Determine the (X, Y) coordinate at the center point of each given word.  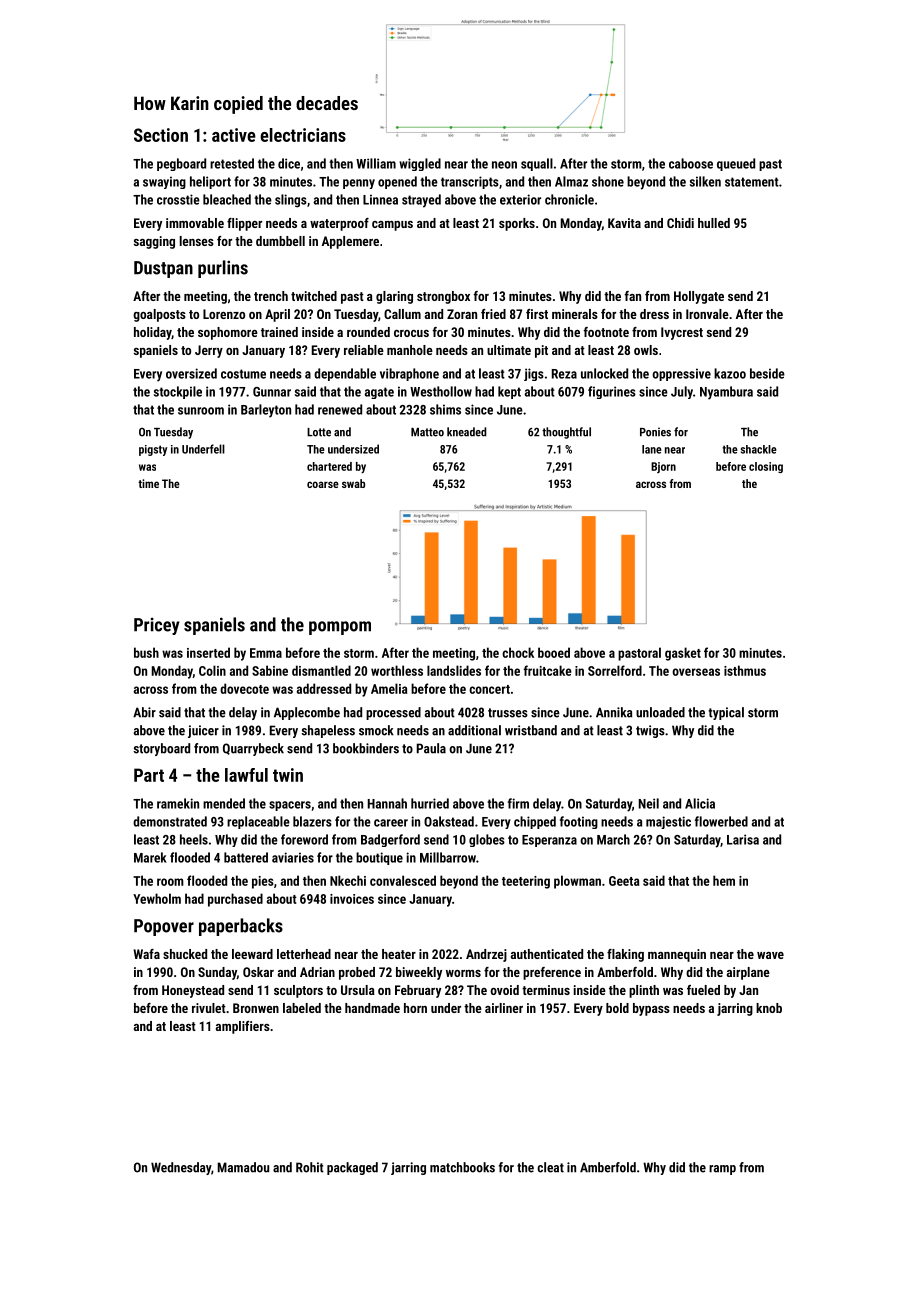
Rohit (310, 1167)
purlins (223, 269)
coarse (323, 484)
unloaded (660, 712)
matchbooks (462, 1167)
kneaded (467, 432)
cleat (550, 1167)
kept (509, 392)
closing (766, 467)
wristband (531, 730)
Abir (144, 712)
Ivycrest (682, 333)
